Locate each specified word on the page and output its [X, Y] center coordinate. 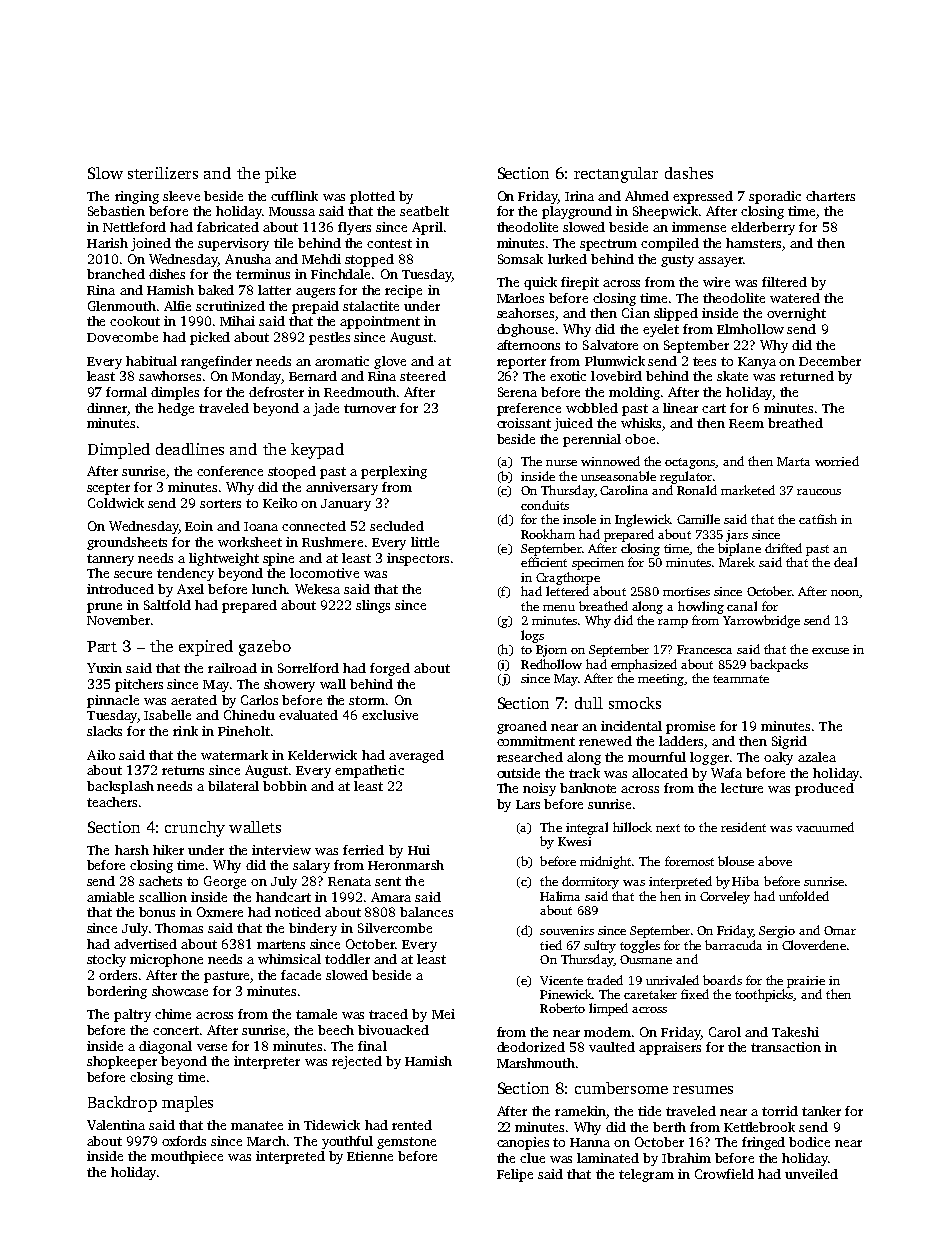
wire [716, 282]
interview [281, 850]
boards [722, 980]
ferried [363, 850]
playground [577, 212]
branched [116, 274]
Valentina [116, 1125]
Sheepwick [665, 212]
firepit [580, 283]
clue [532, 1158]
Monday [256, 377]
